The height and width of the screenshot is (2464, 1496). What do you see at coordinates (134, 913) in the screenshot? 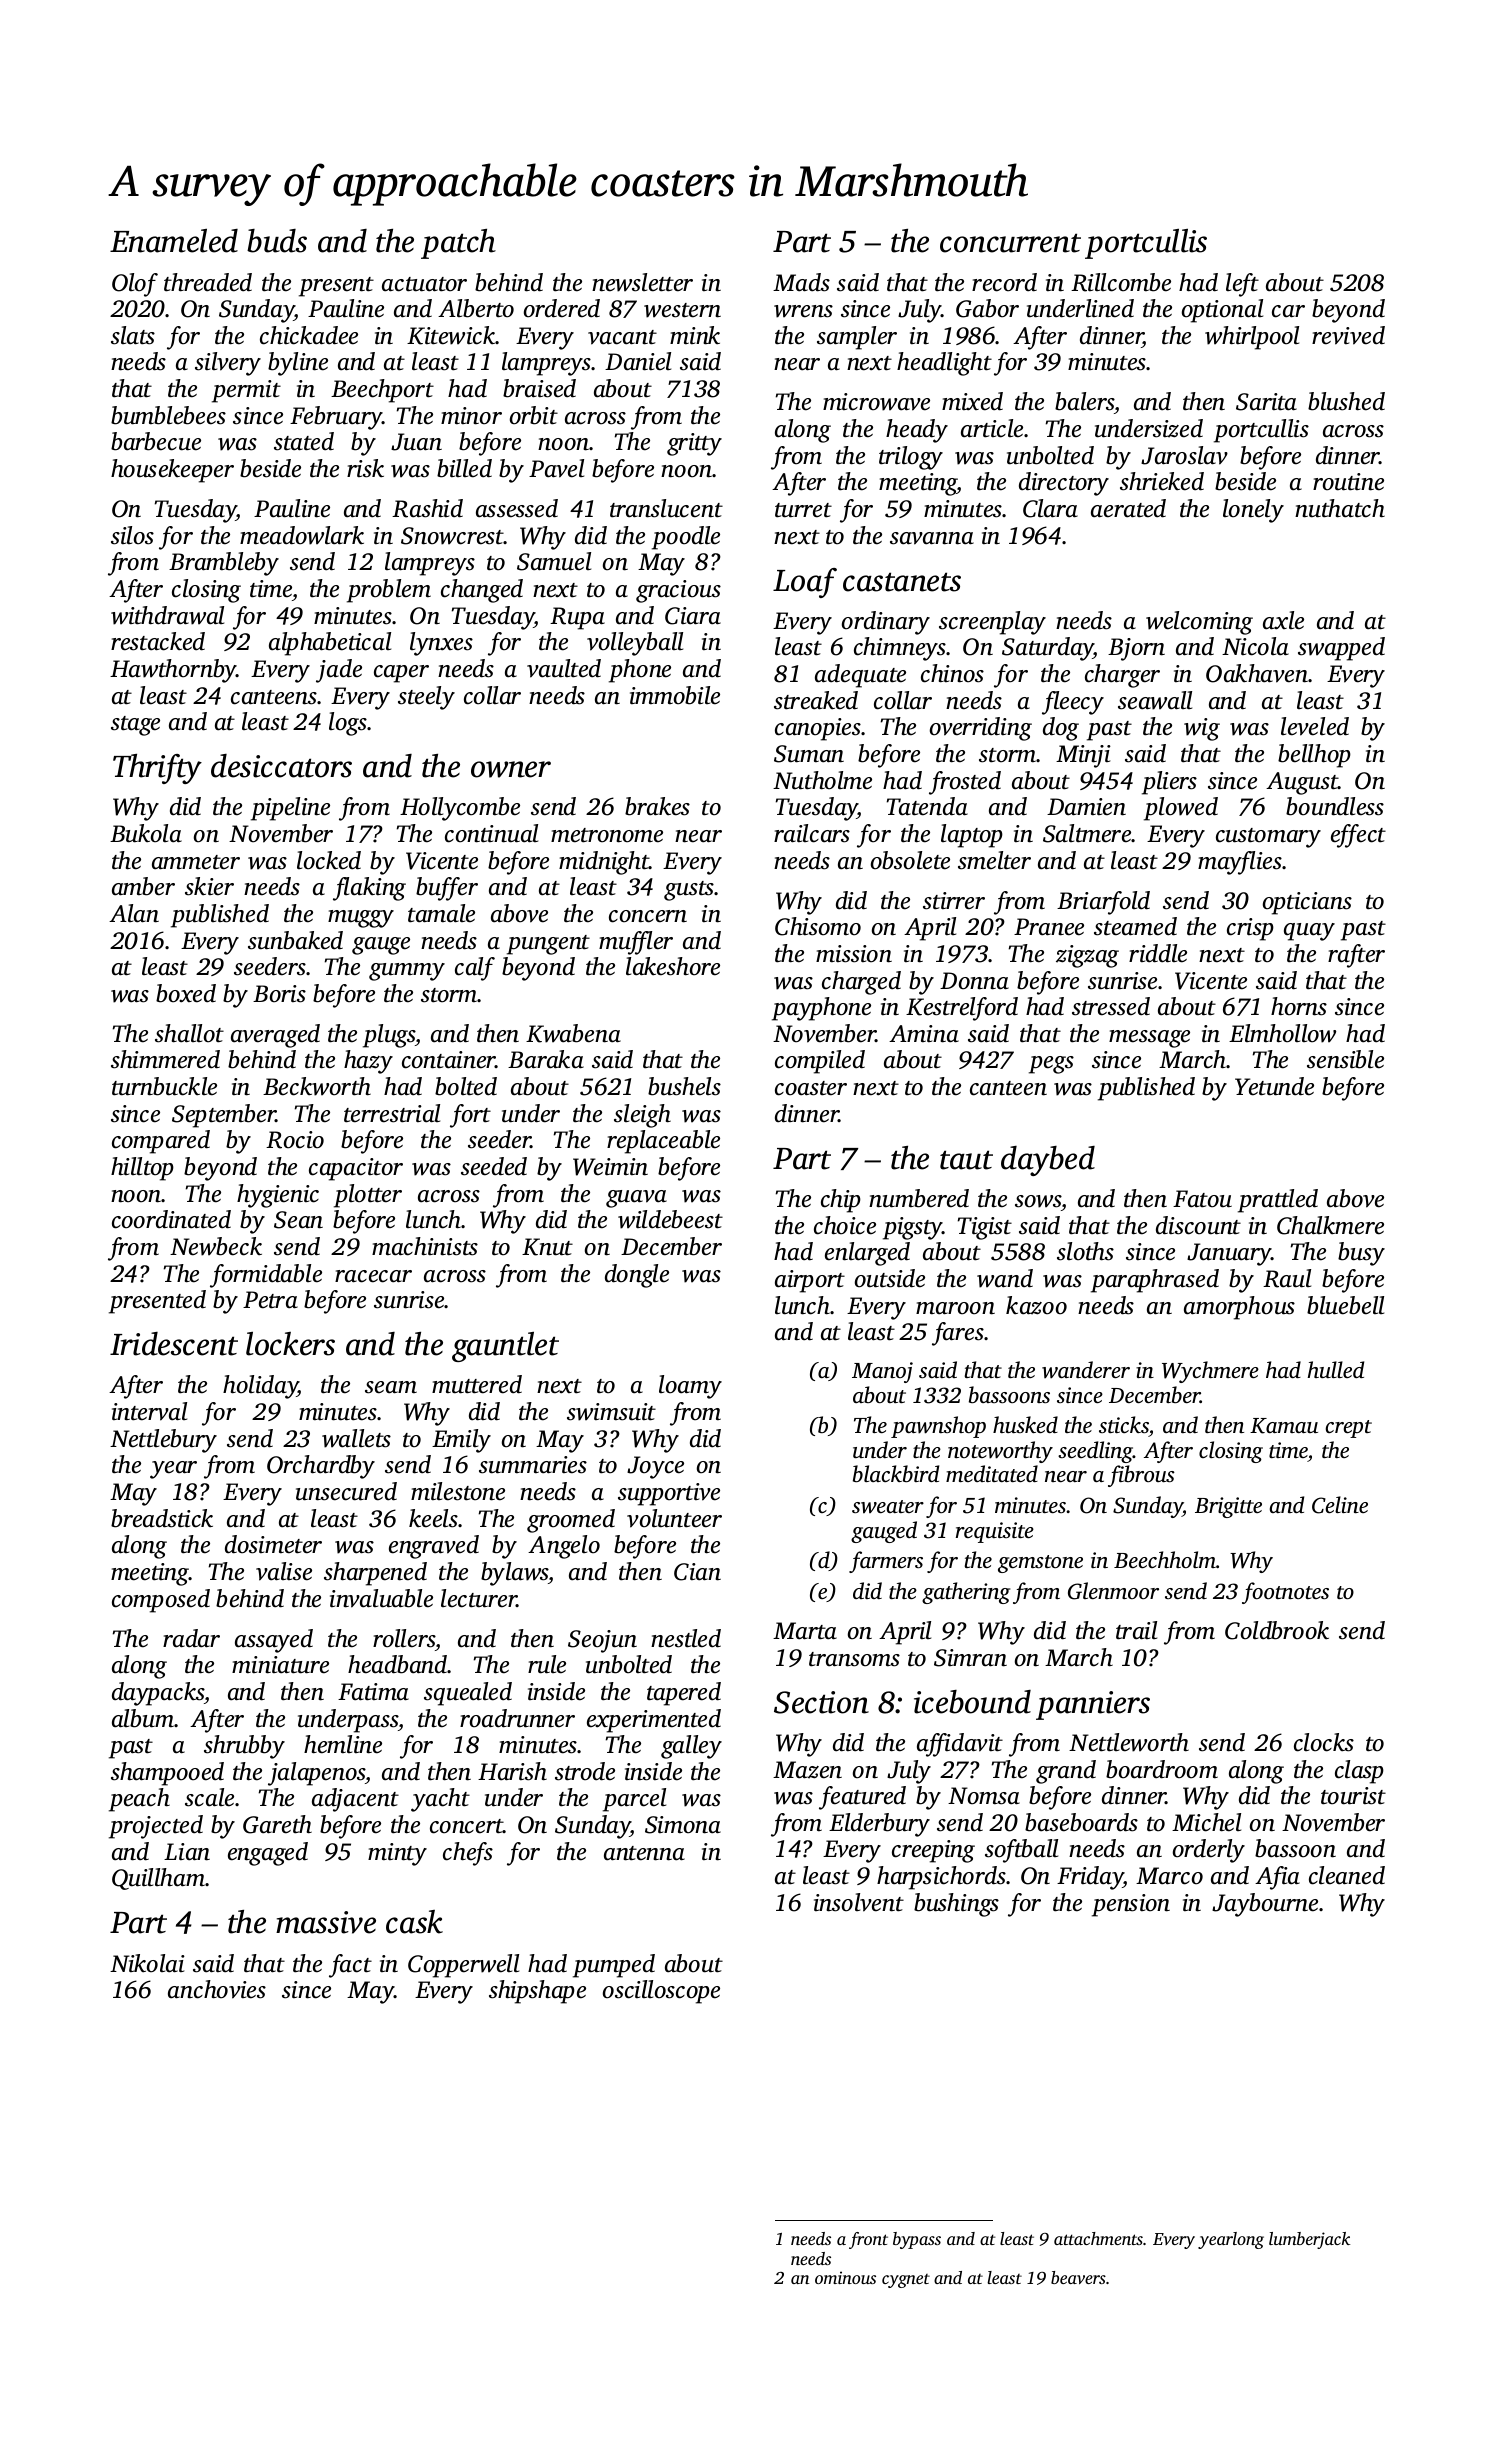
I see `Alan` at bounding box center [134, 913].
